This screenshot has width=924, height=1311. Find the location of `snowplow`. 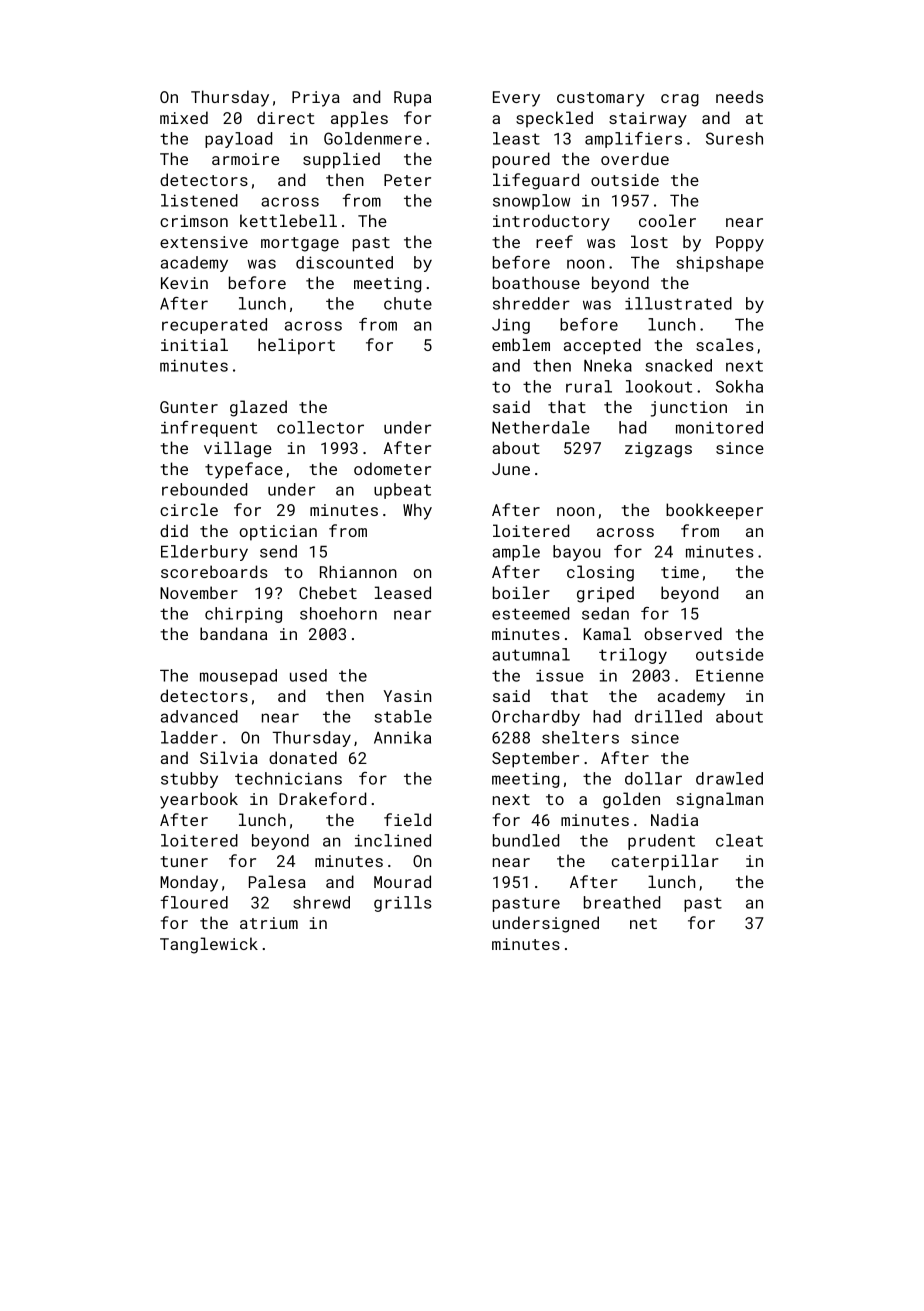

snowplow is located at coordinates (531, 202).
